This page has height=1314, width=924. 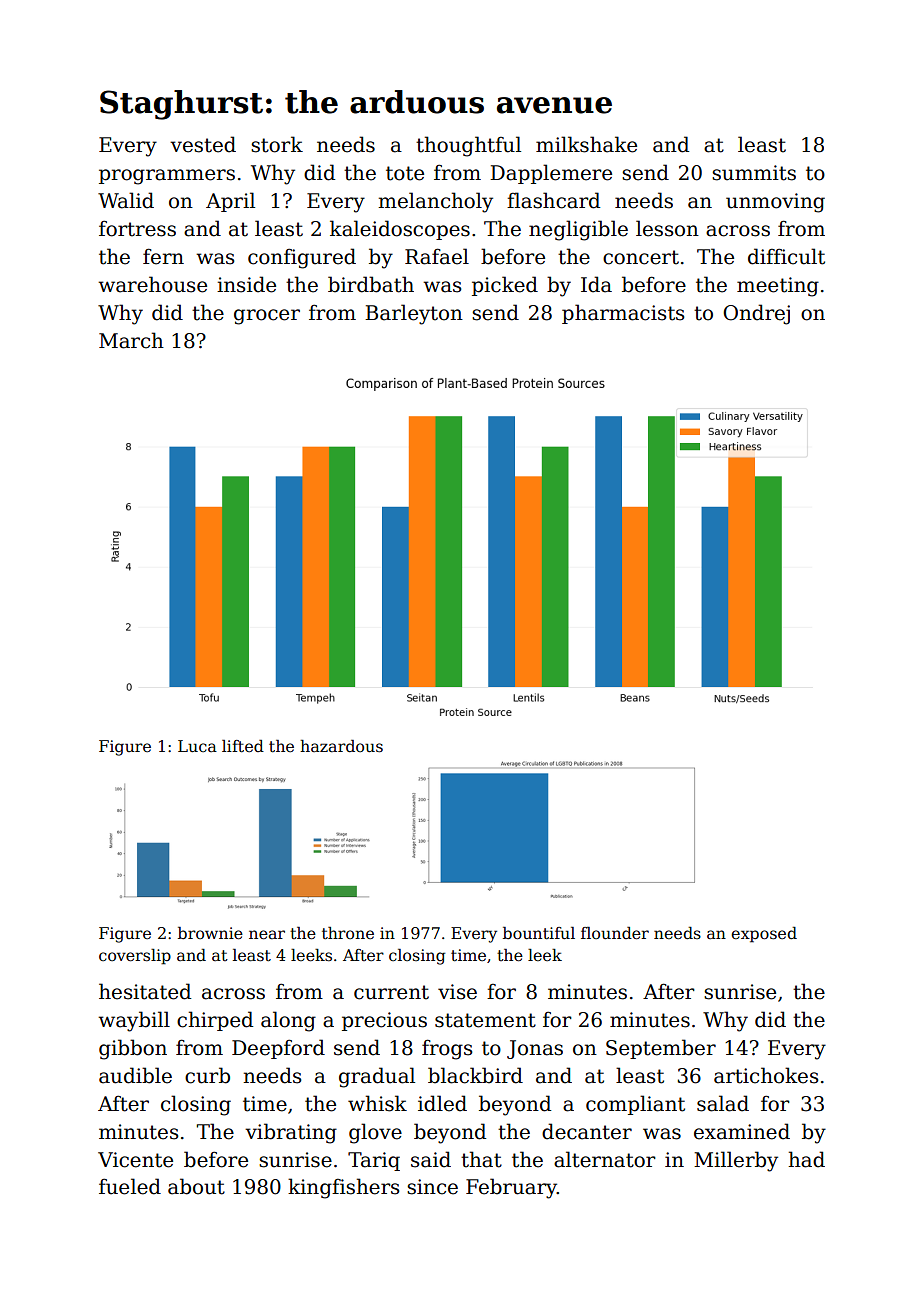 I want to click on programmers, so click(x=167, y=177).
